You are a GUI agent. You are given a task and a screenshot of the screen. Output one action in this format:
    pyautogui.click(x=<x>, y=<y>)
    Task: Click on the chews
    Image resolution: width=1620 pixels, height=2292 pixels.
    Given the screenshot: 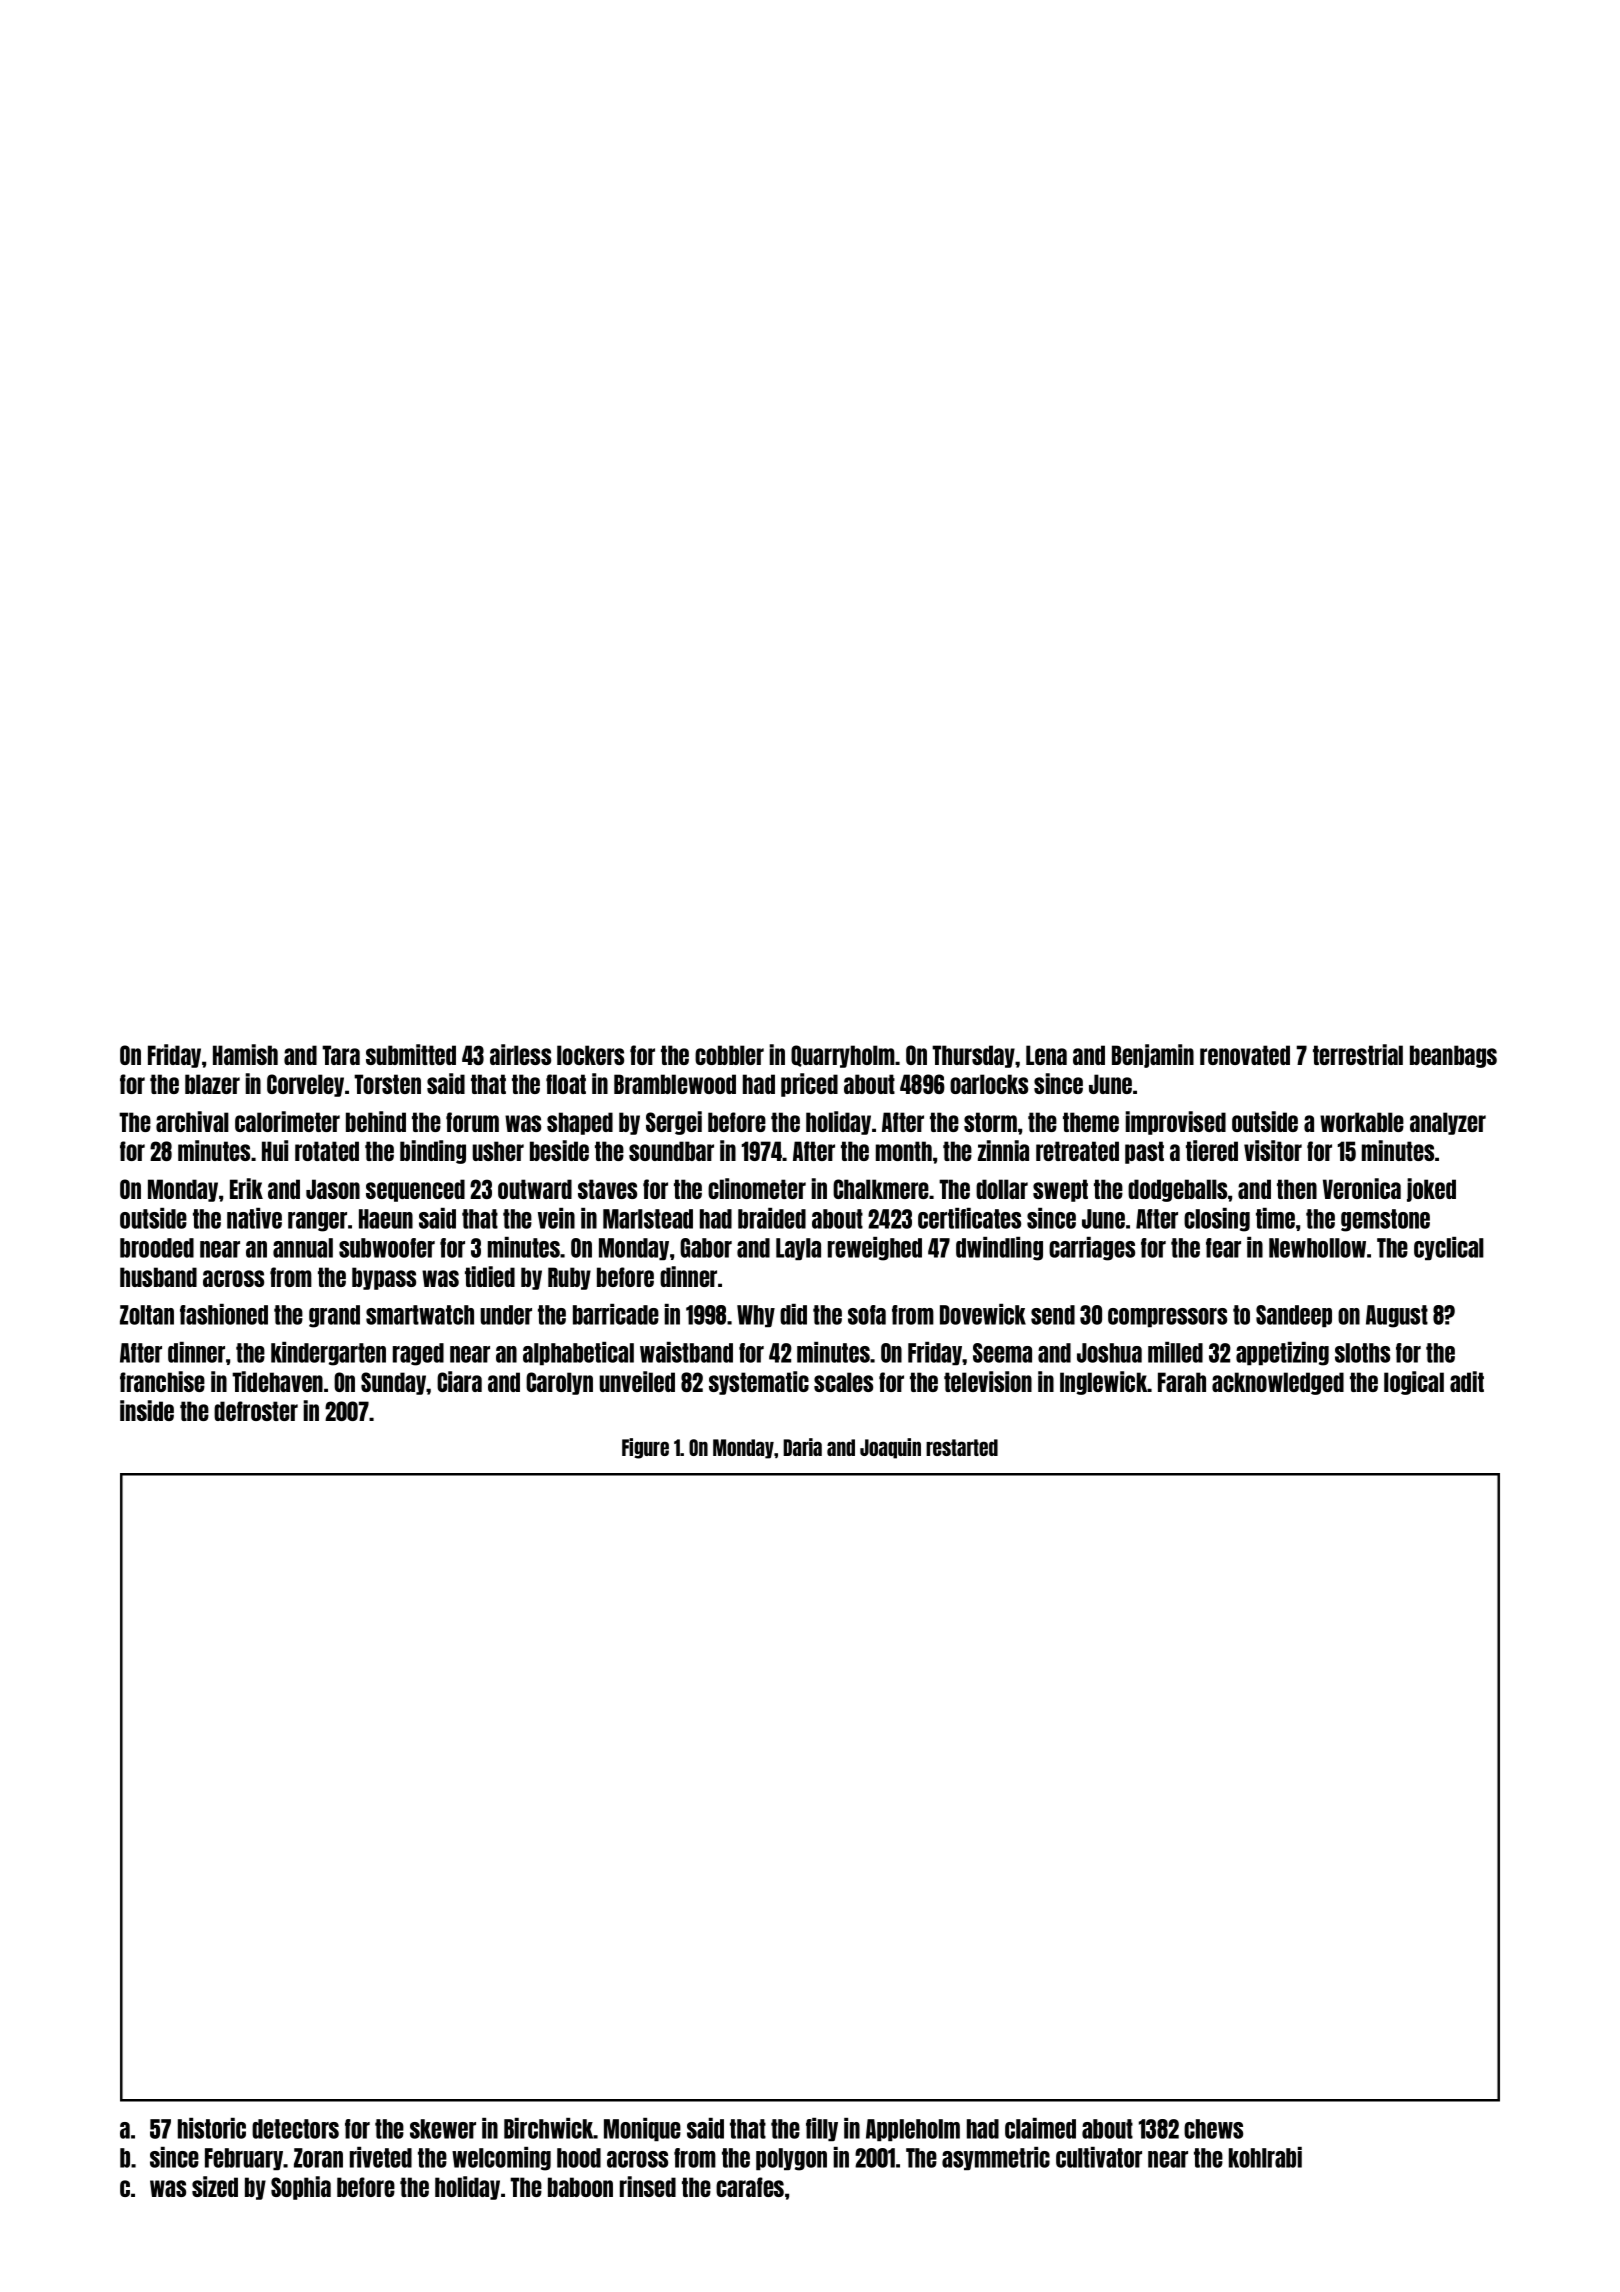 What is the action you would take?
    pyautogui.click(x=1213, y=2129)
